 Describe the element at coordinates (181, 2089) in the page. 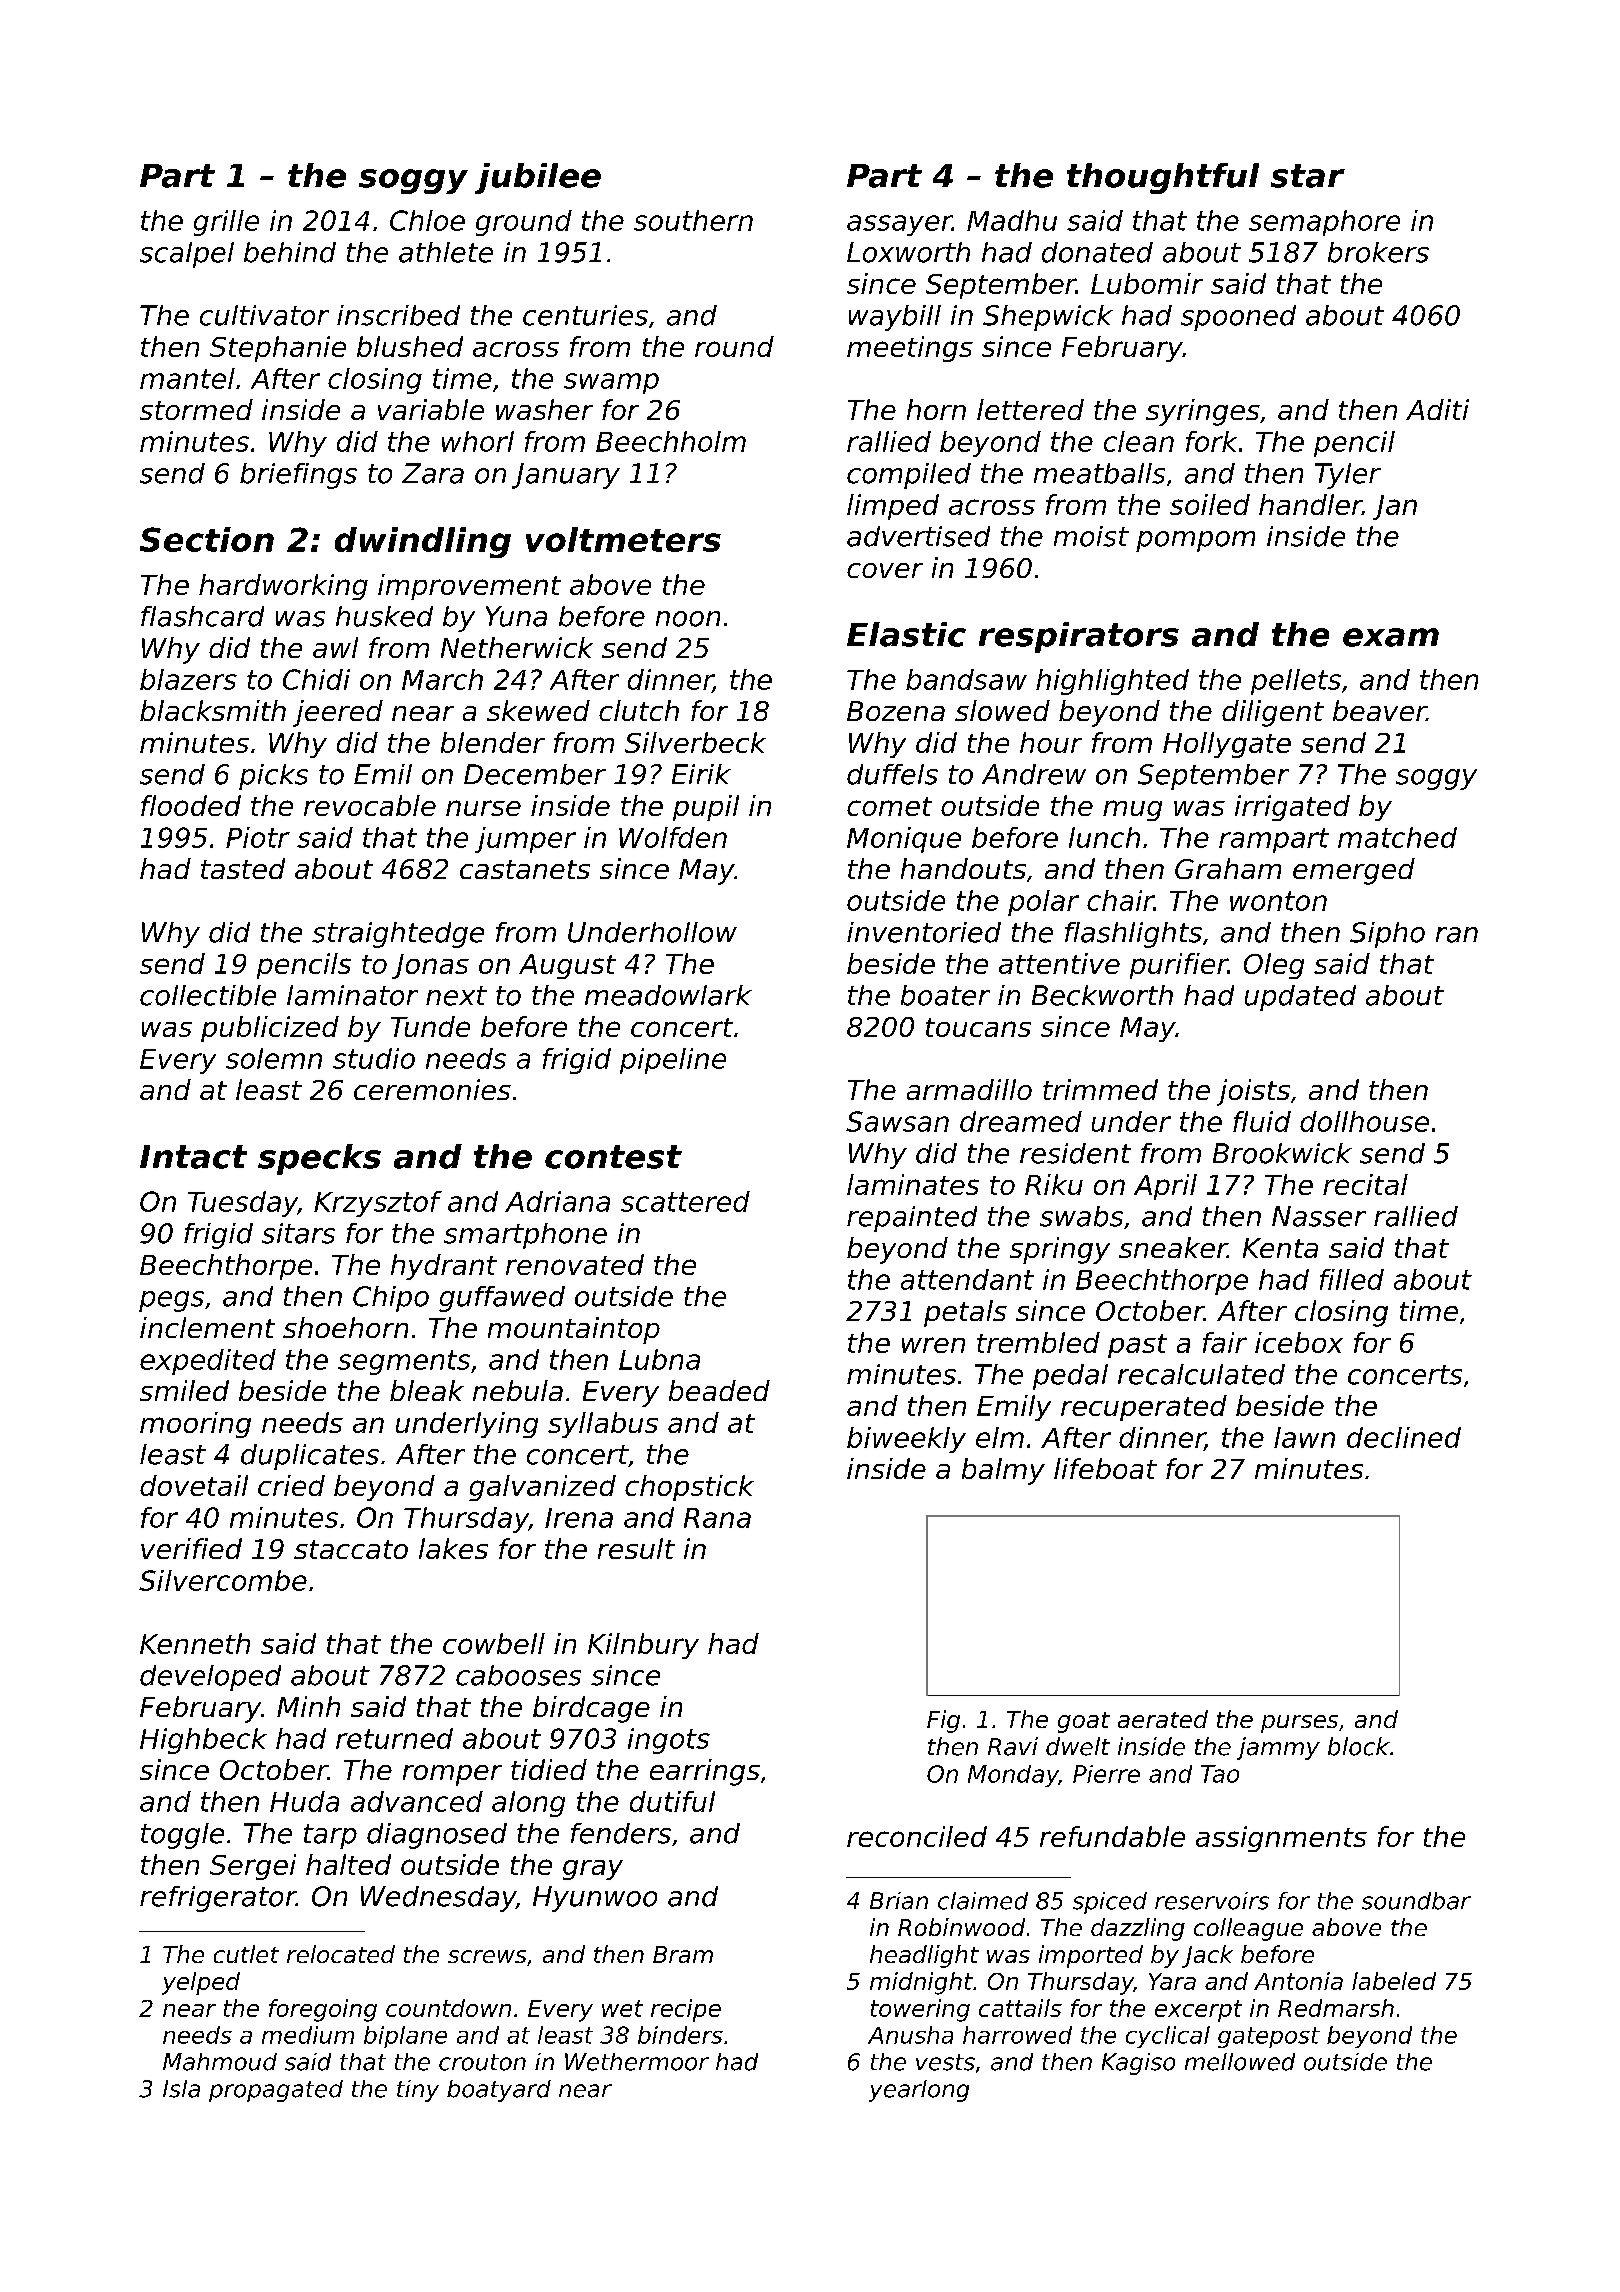

I see `Isla` at that location.
